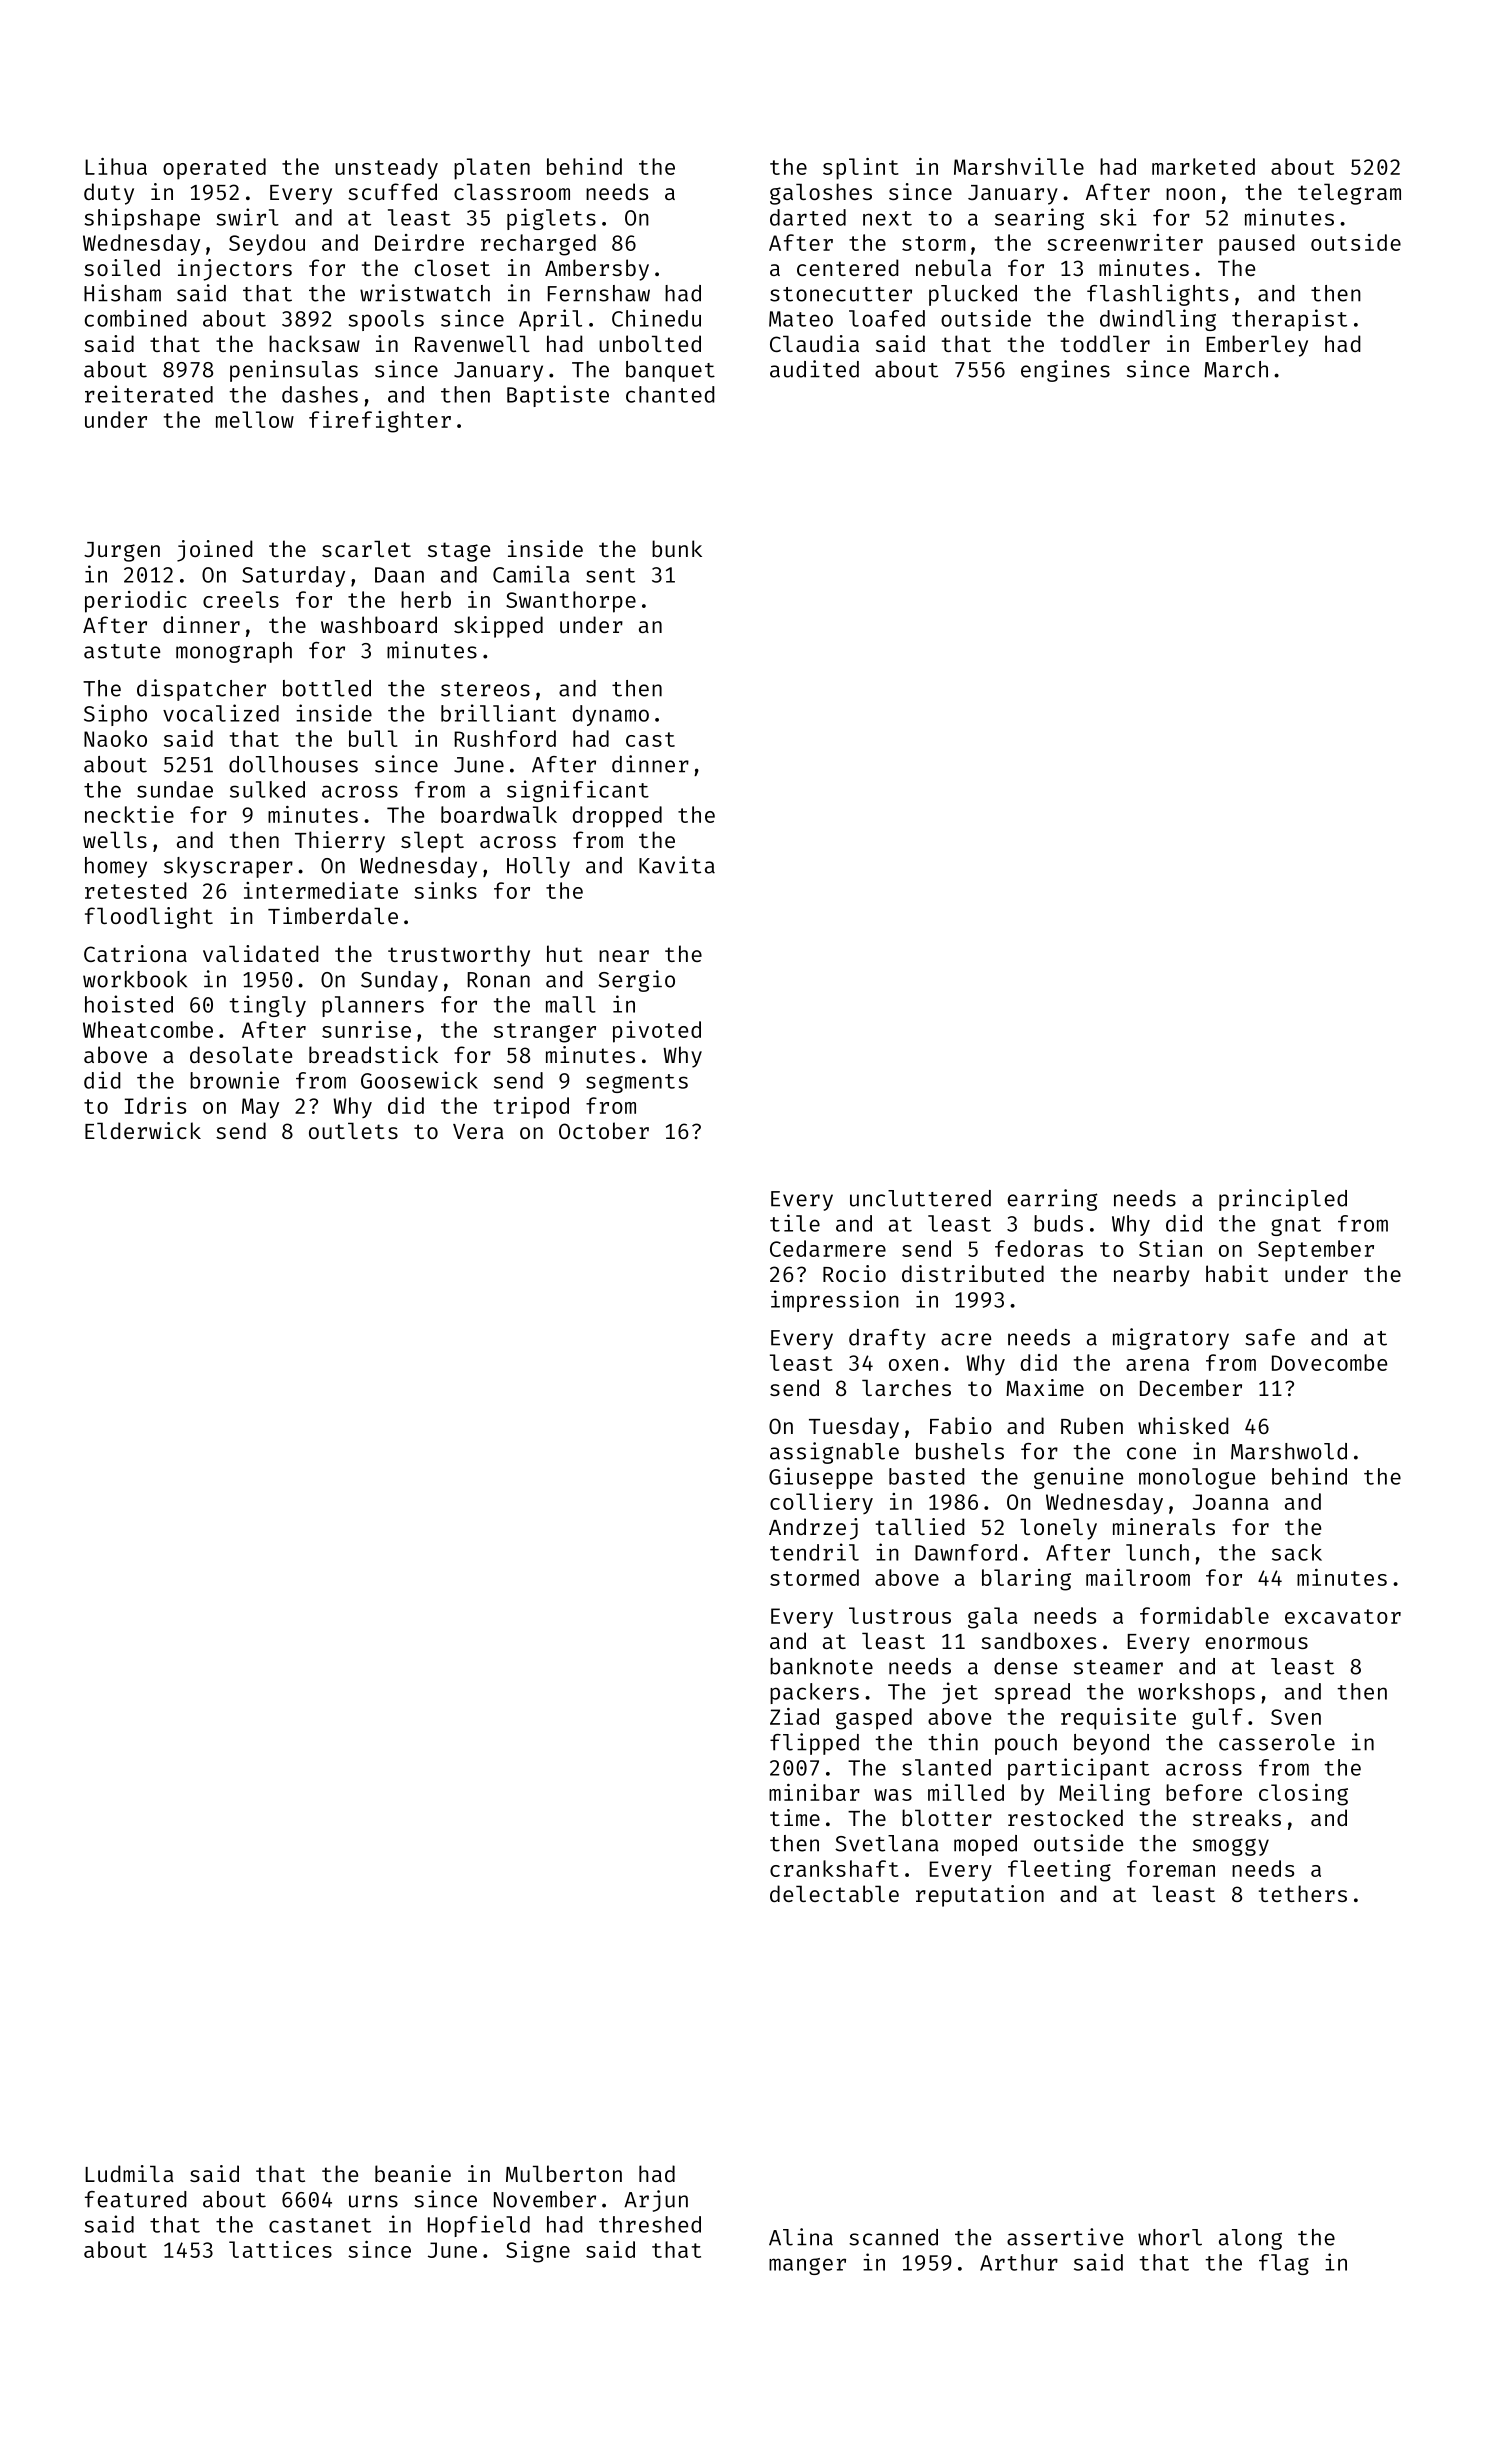 The height and width of the screenshot is (2464, 1496). Describe the element at coordinates (677, 865) in the screenshot. I see `Kavita` at that location.
